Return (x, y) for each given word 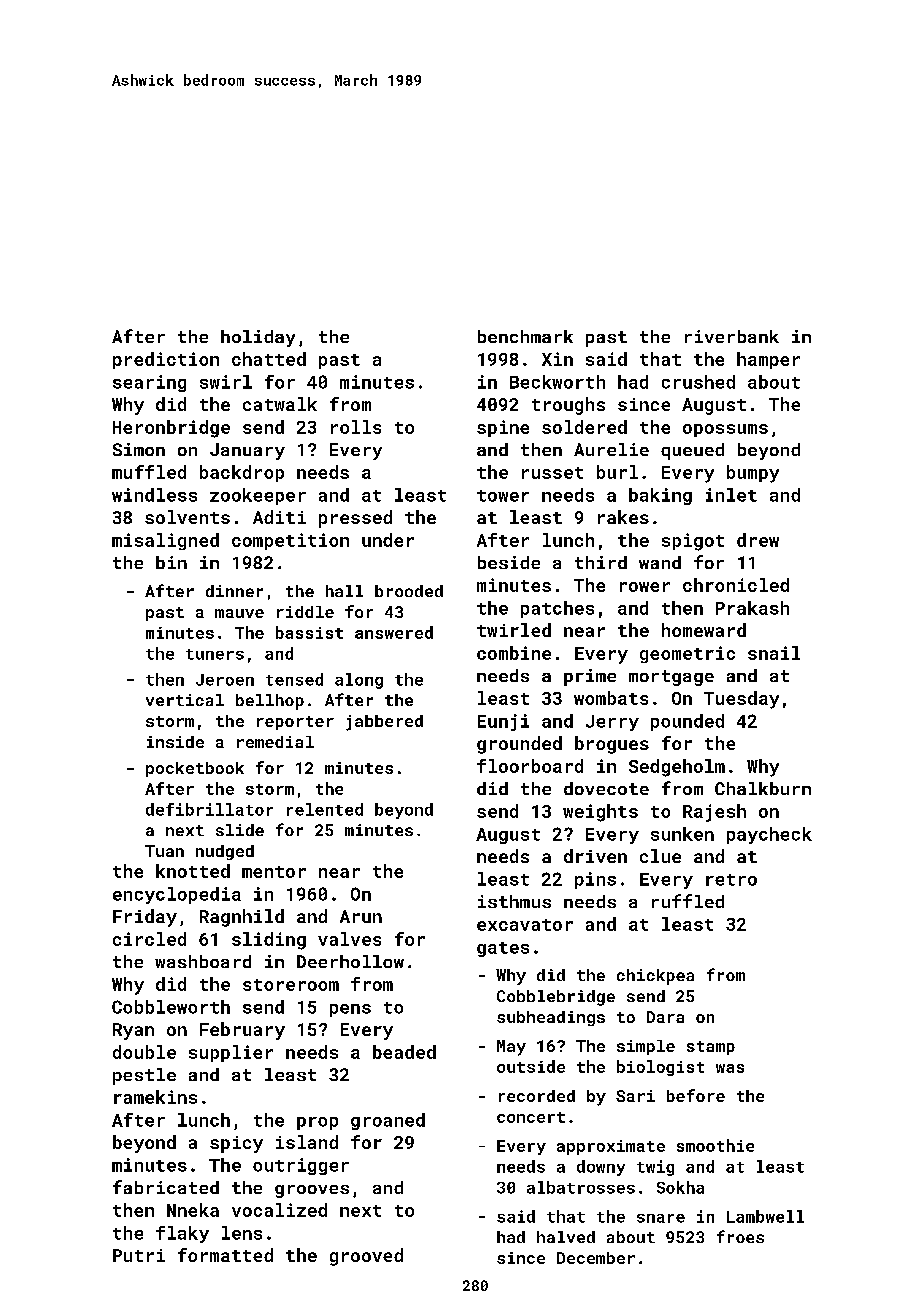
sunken (682, 834)
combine (514, 653)
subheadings (551, 1018)
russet (552, 473)
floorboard (530, 766)
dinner (234, 591)
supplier (231, 1053)
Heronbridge (171, 429)
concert (531, 1117)
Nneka (193, 1210)
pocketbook (195, 769)
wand (660, 562)
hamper (768, 360)
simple (646, 1047)
